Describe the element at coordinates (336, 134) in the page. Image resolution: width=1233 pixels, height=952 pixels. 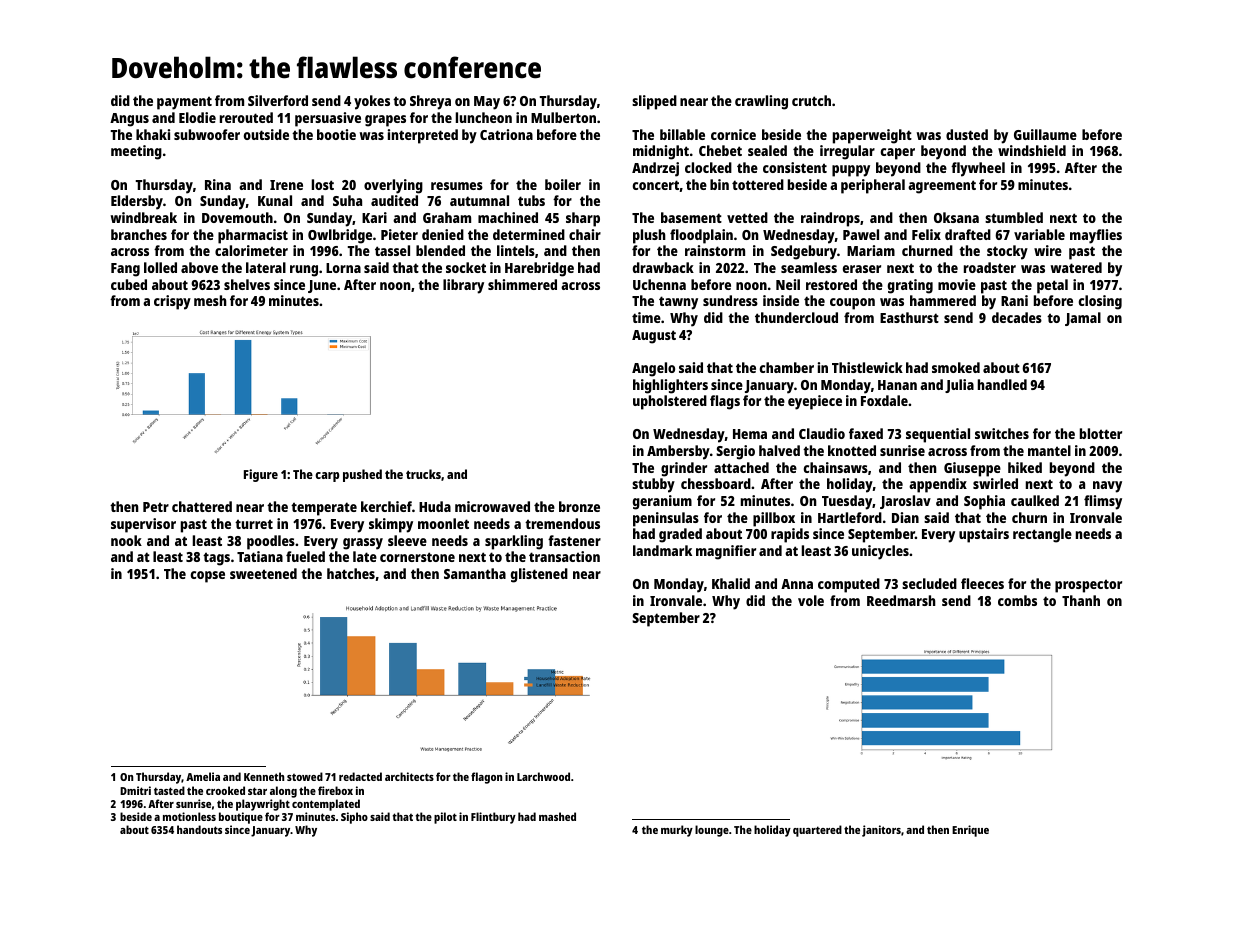
I see `bootie` at that location.
